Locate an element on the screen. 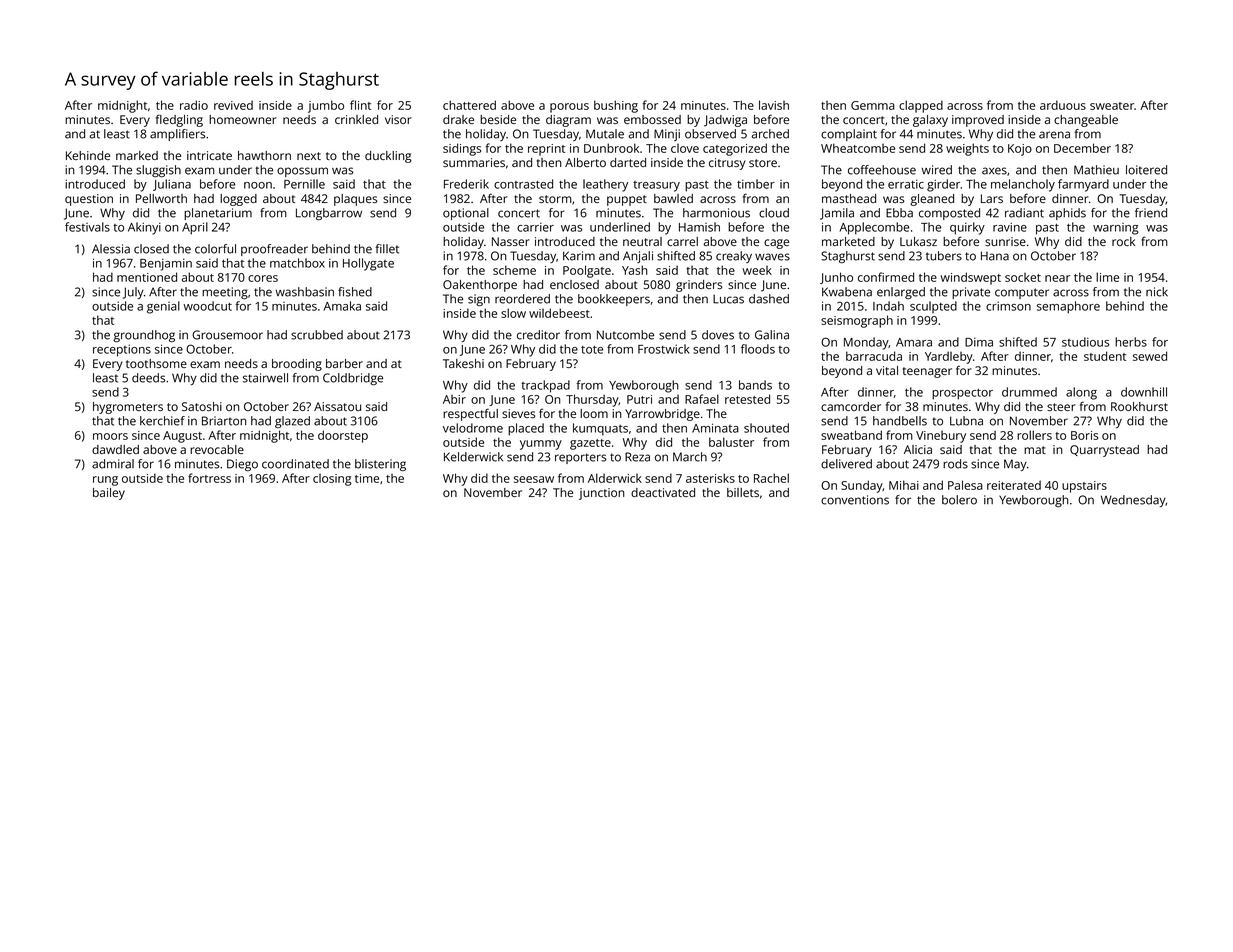 The width and height of the screenshot is (1233, 952). enlarged is located at coordinates (901, 293).
